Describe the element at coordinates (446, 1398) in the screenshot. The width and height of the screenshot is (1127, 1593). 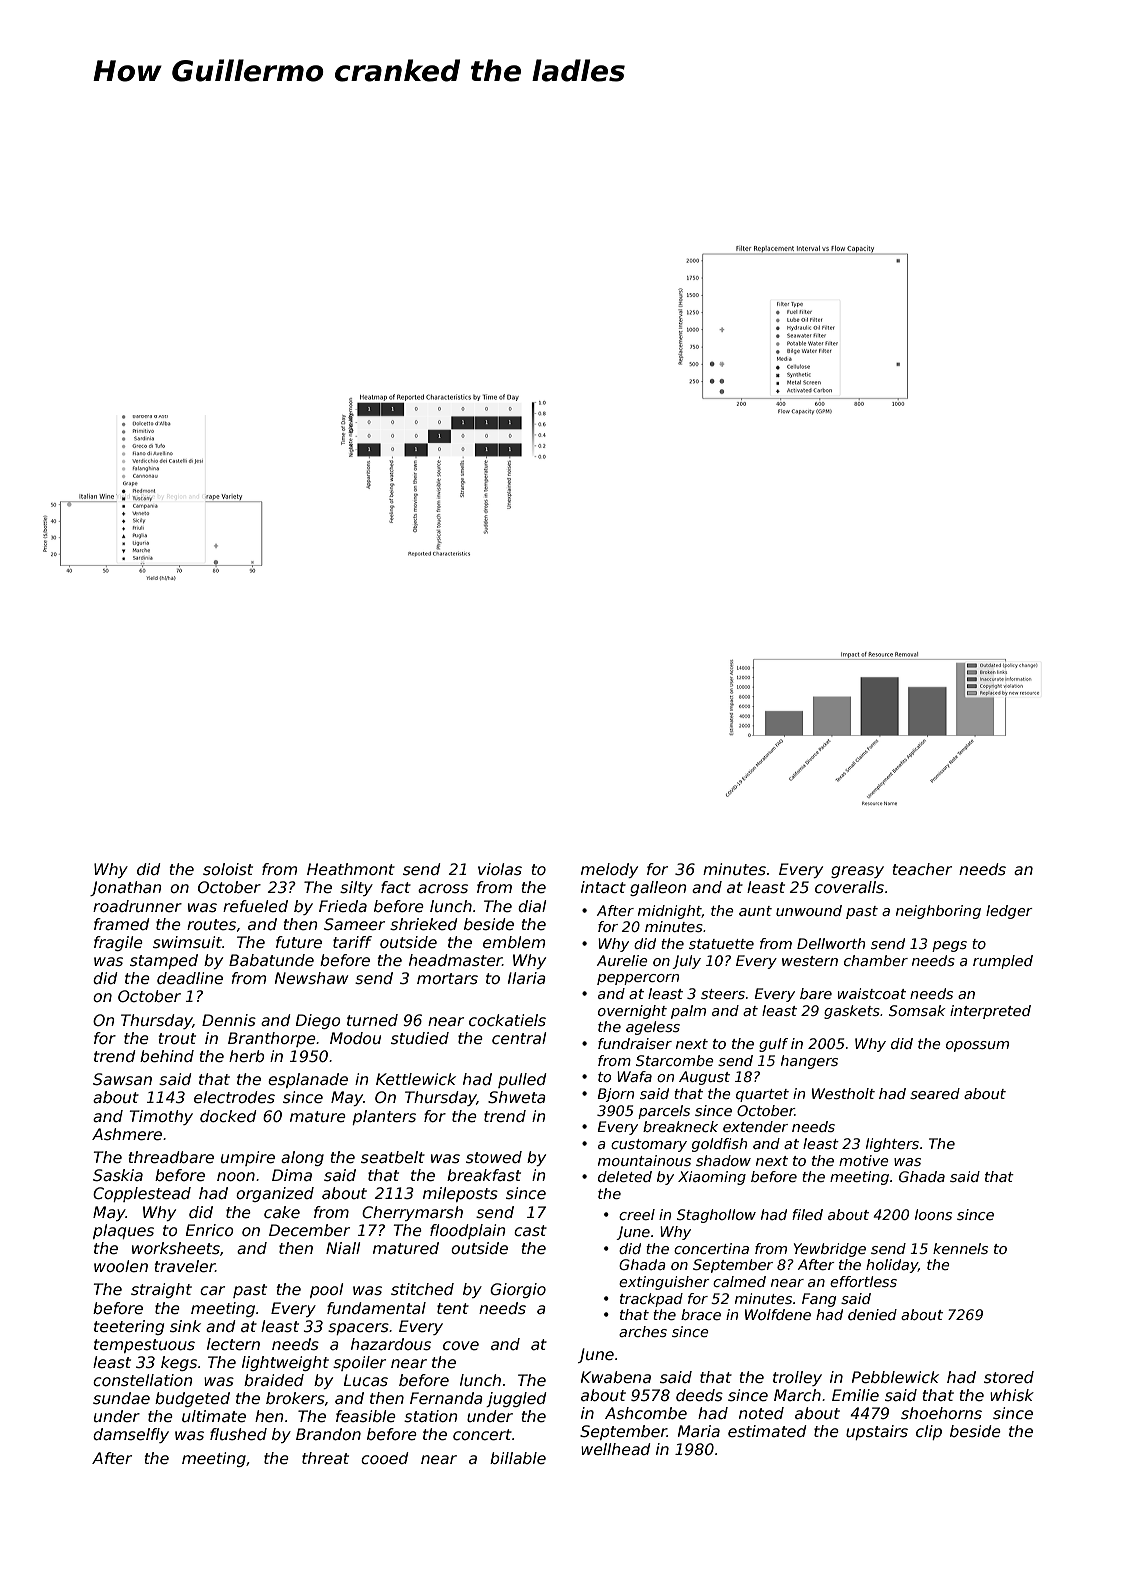
I see `Fernanda` at that location.
